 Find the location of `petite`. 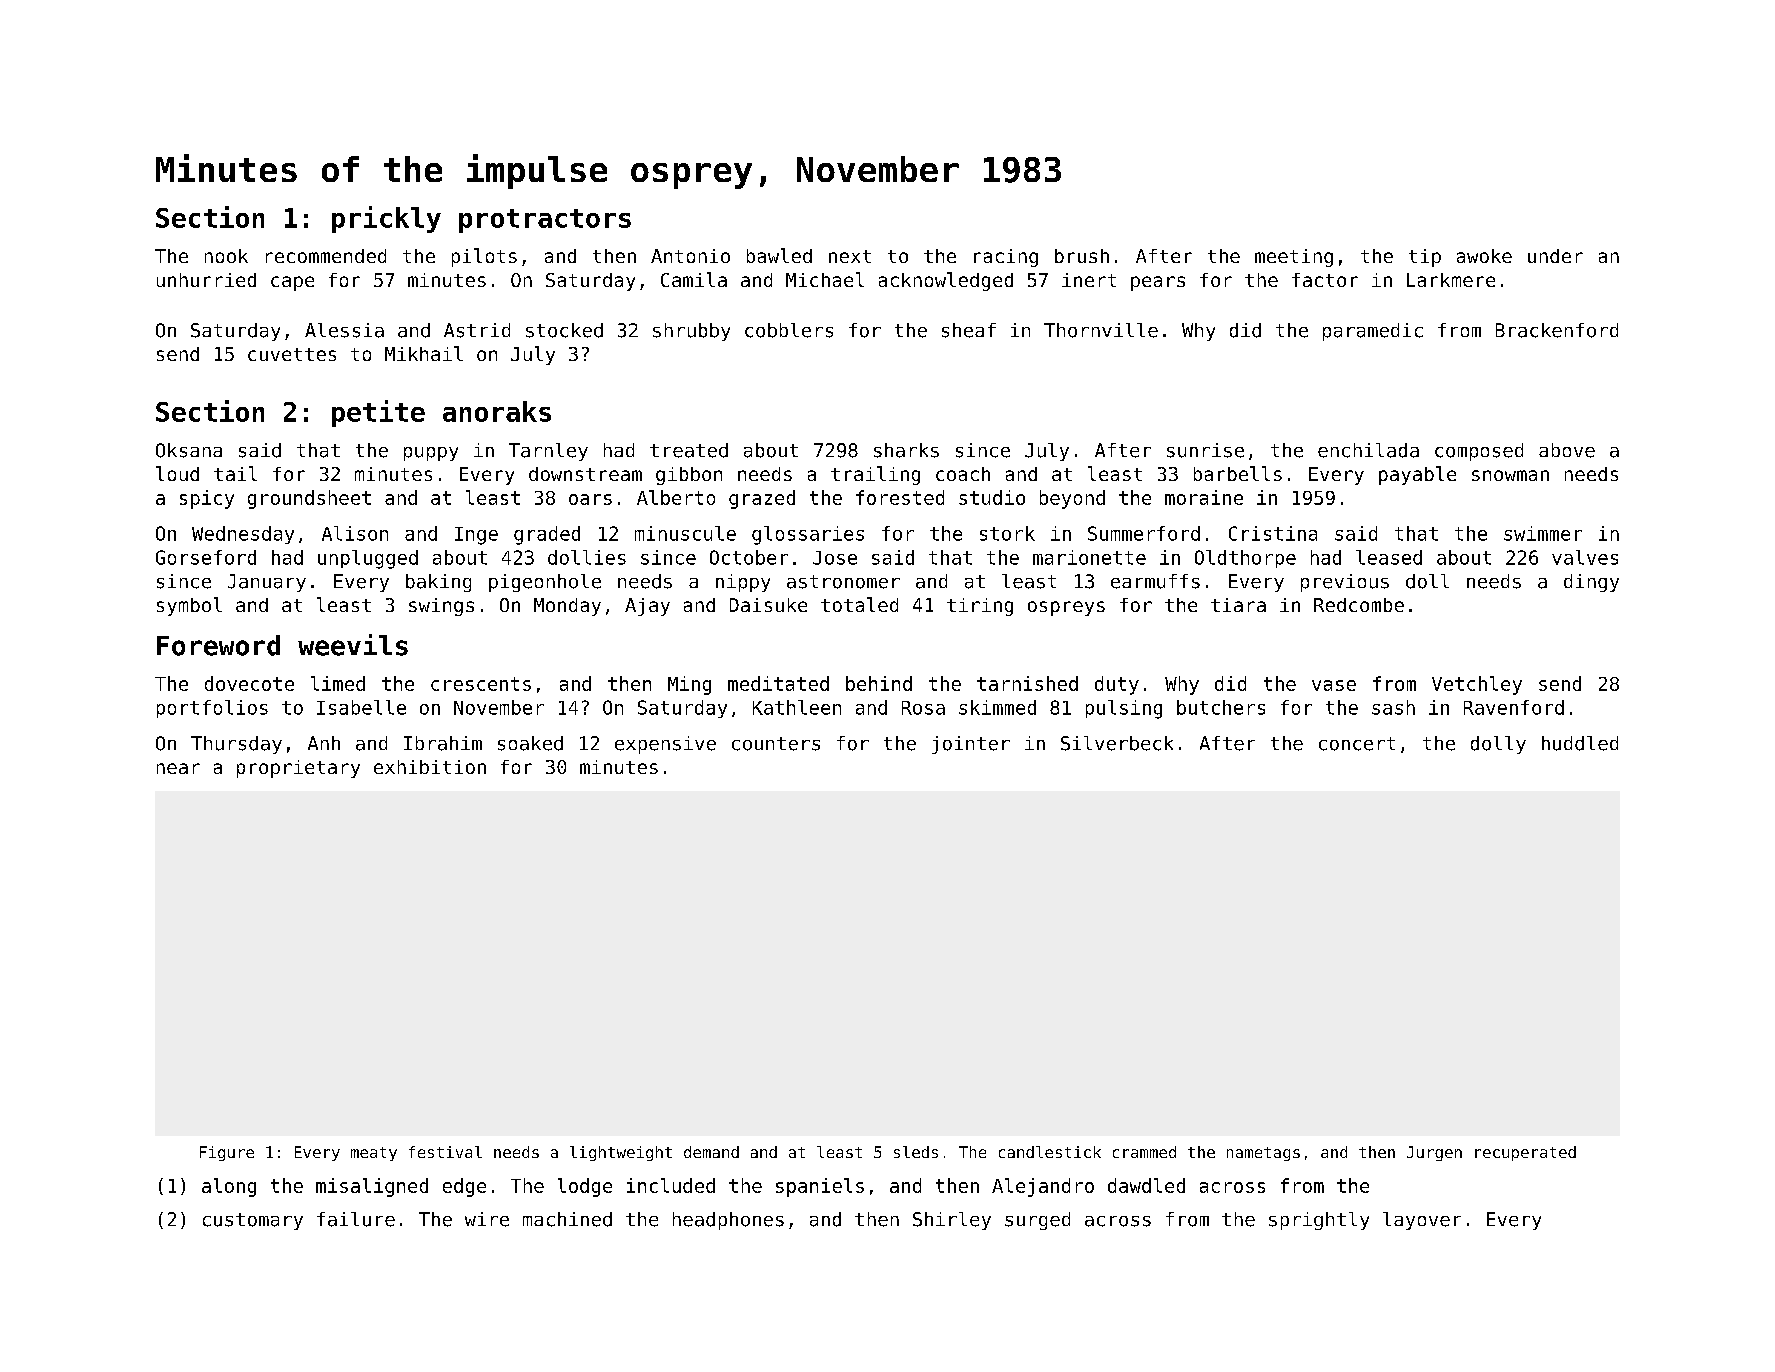

petite is located at coordinates (378, 413).
